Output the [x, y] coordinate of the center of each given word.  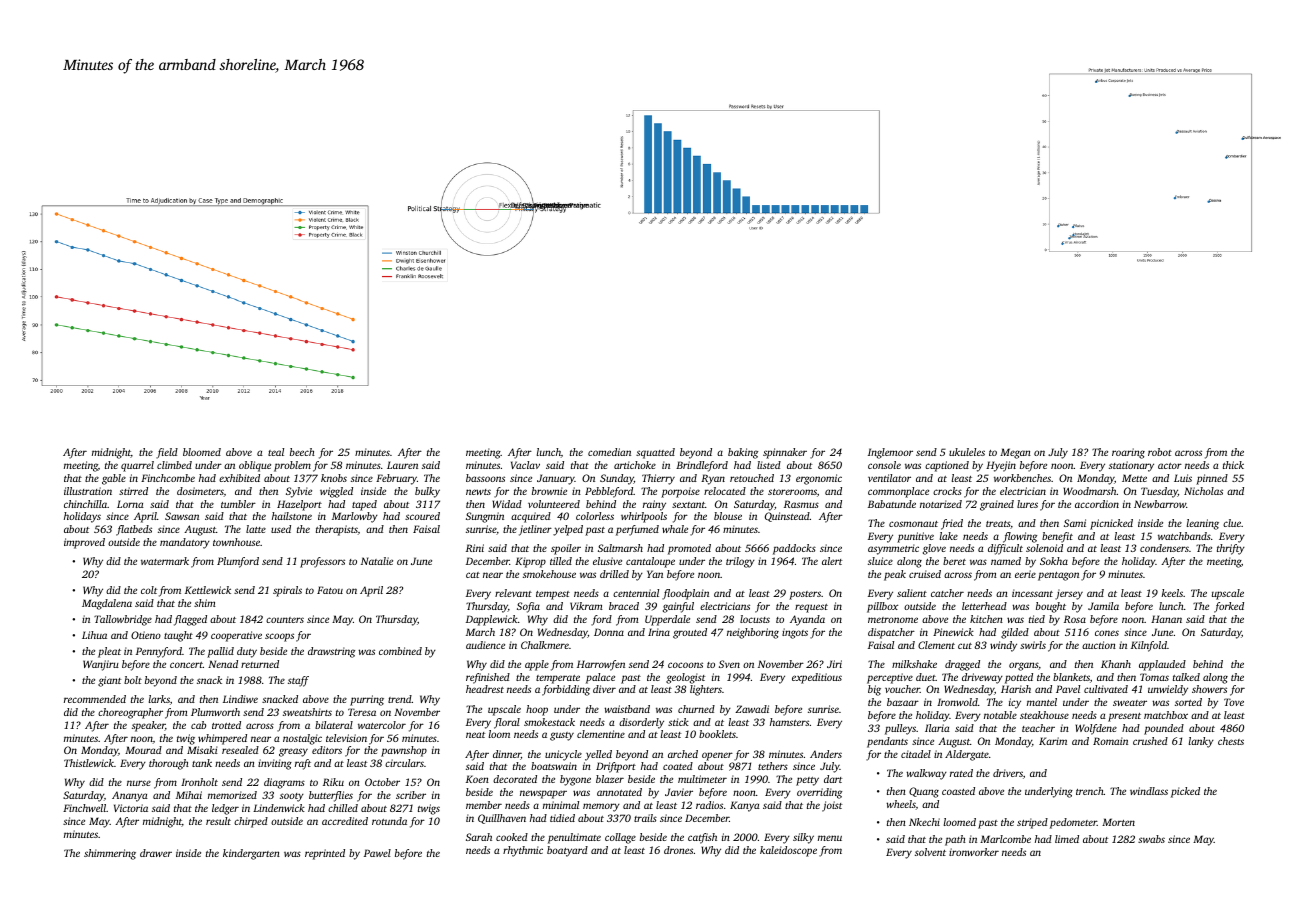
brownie [549, 491]
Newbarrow [1160, 504]
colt [149, 590]
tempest [553, 595]
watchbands [1184, 536]
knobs [334, 478]
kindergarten [251, 854]
